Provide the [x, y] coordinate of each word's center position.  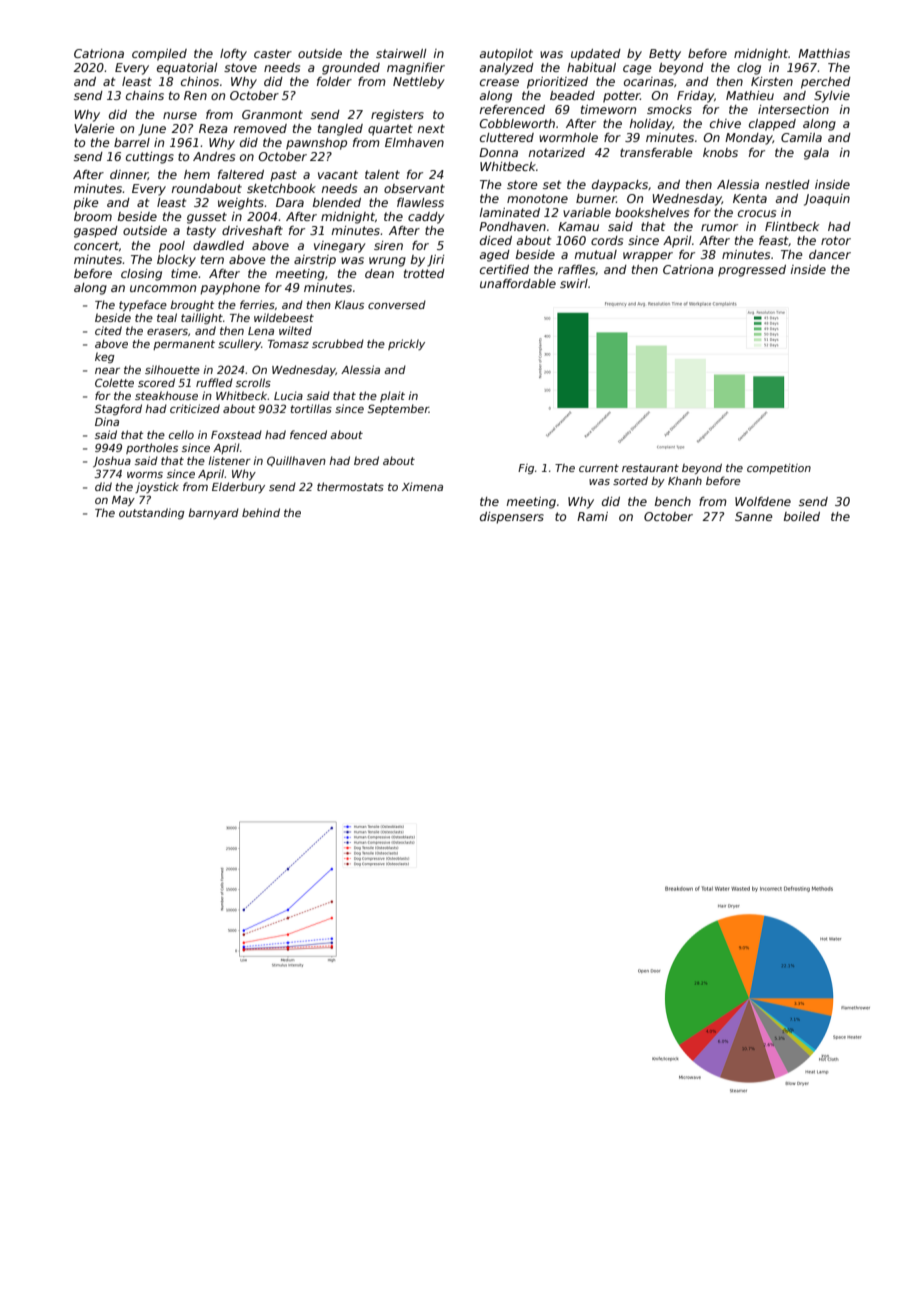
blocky [176, 261]
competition [779, 469]
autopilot [506, 55]
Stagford [118, 409]
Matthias [824, 53]
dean [379, 273]
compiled [159, 55]
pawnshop [316, 144]
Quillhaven [296, 461]
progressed [752, 271]
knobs [720, 152]
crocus [757, 213]
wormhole [568, 137]
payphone [230, 289]
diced [496, 240]
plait [392, 396]
